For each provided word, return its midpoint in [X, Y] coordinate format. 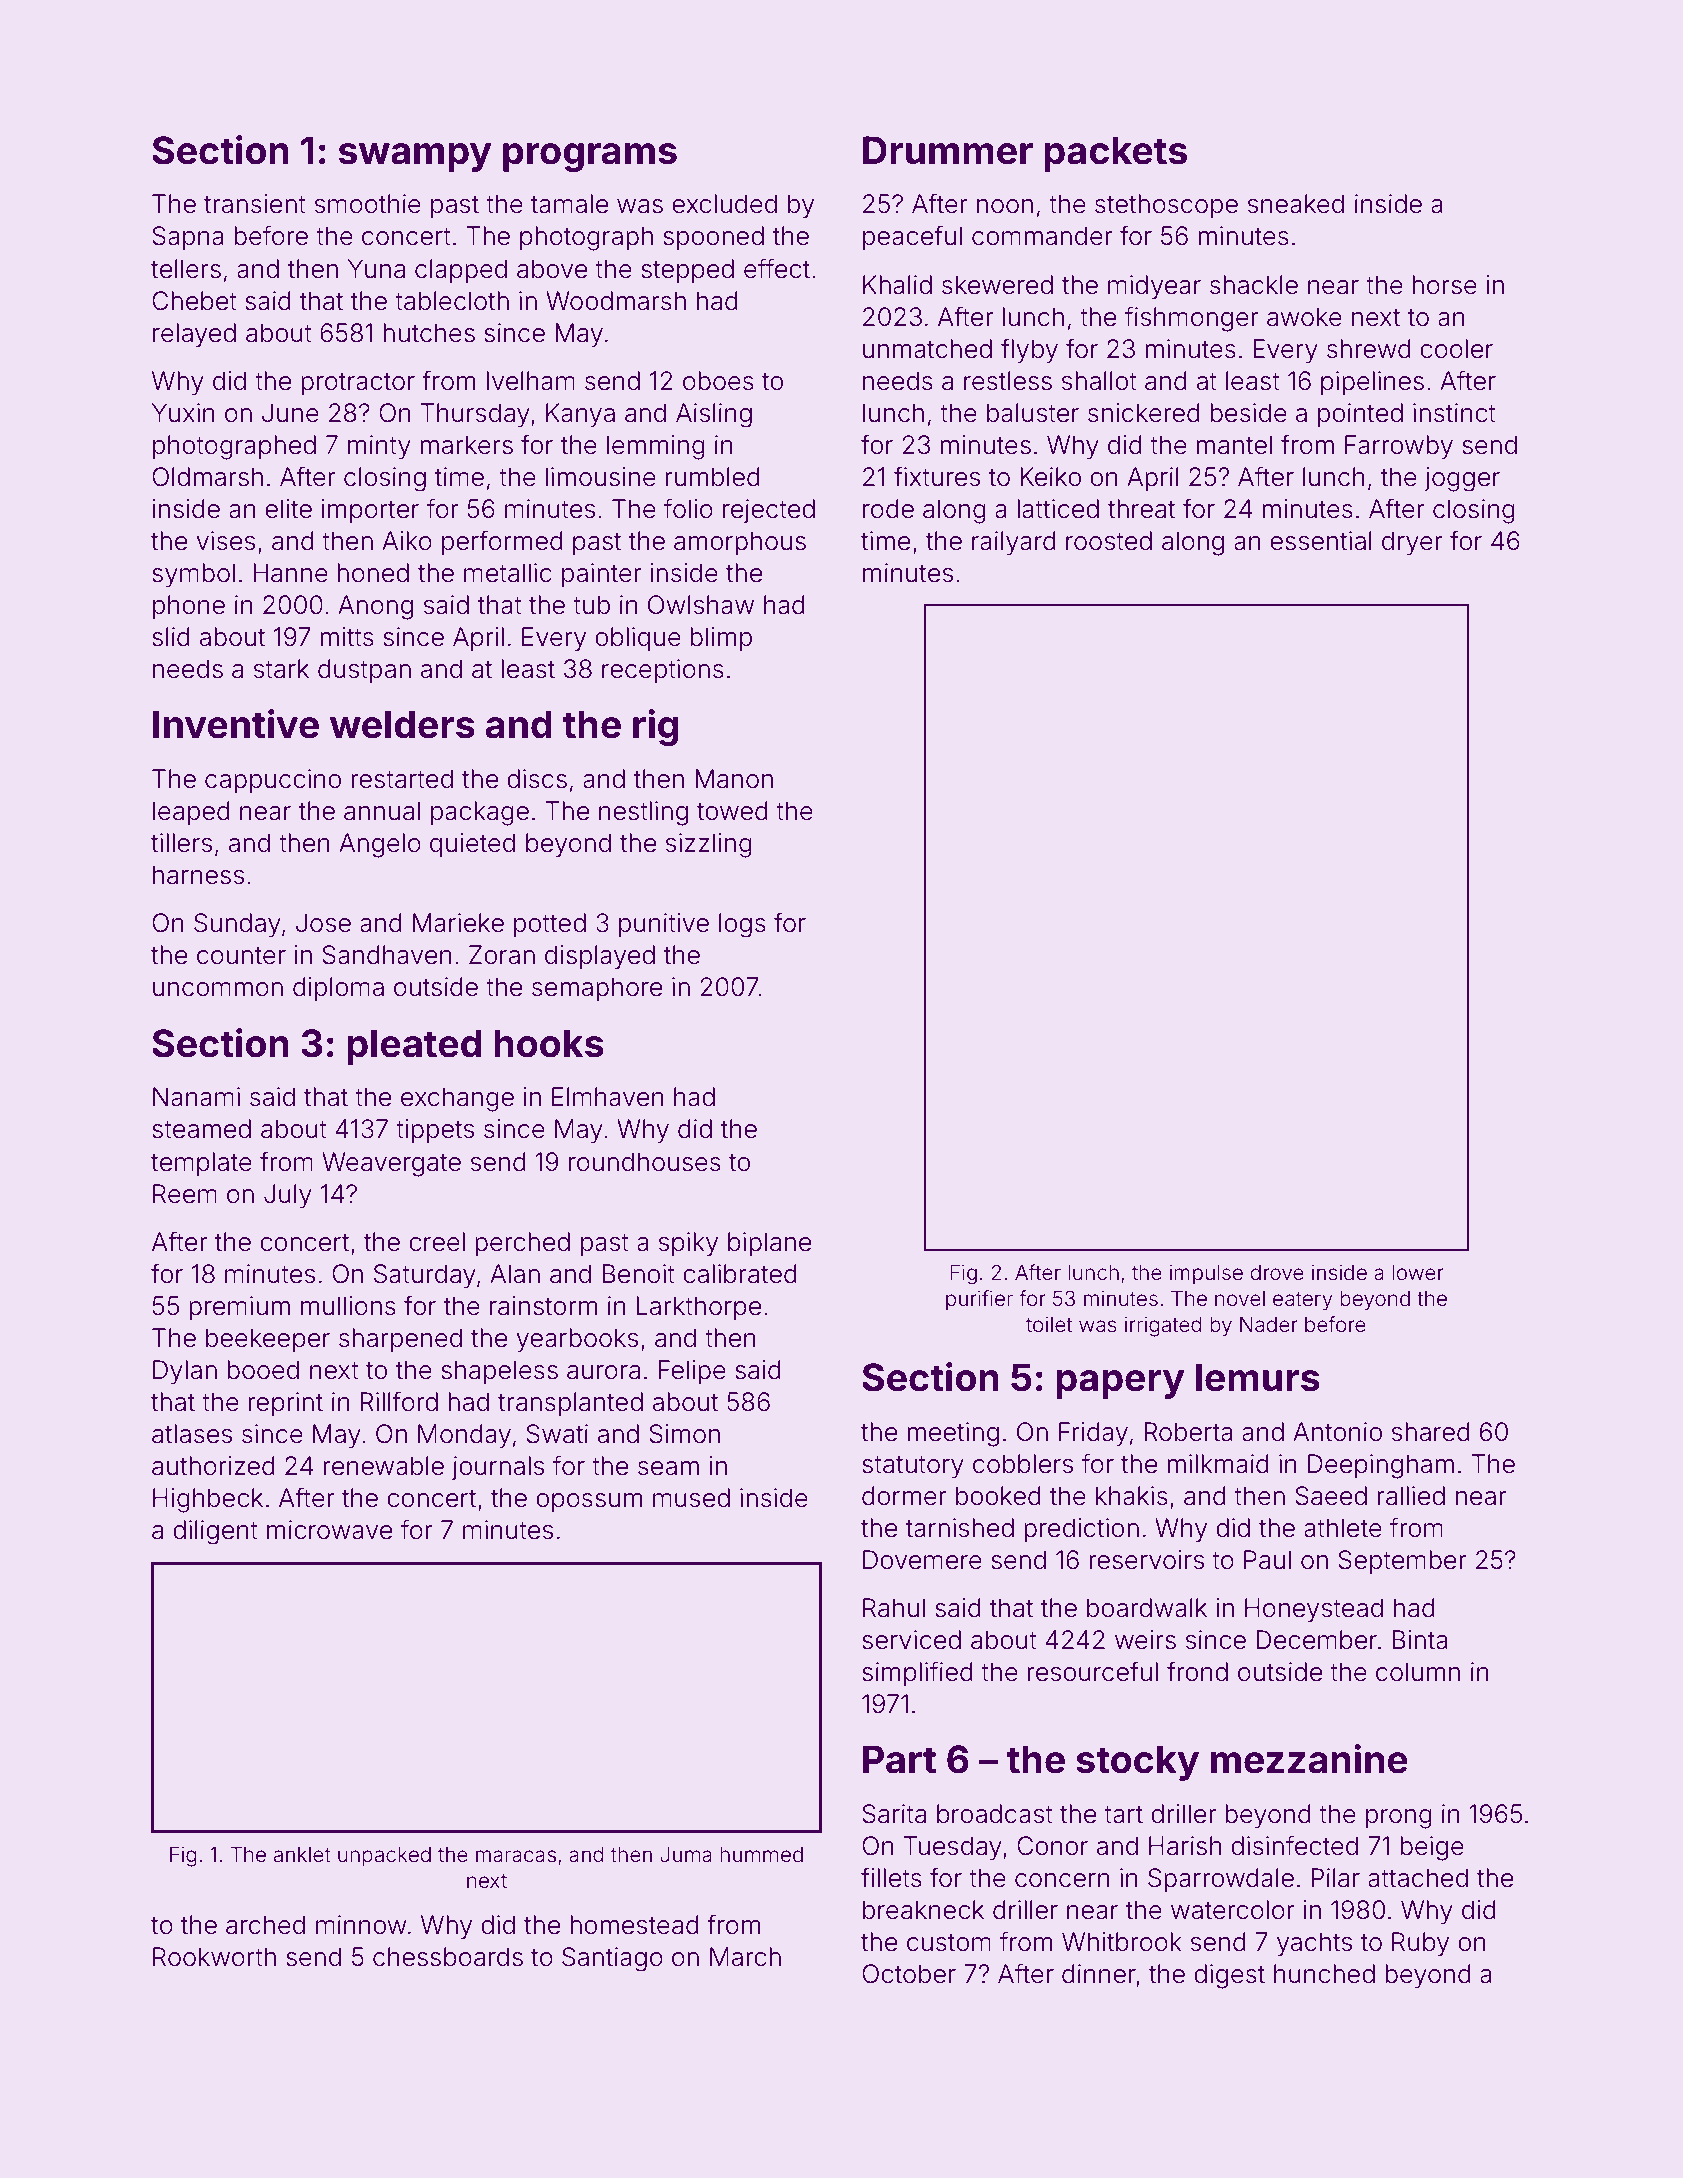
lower [1418, 1273]
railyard [1014, 543]
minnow [361, 1925]
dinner [1099, 1974]
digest [1229, 1976]
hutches [429, 333]
